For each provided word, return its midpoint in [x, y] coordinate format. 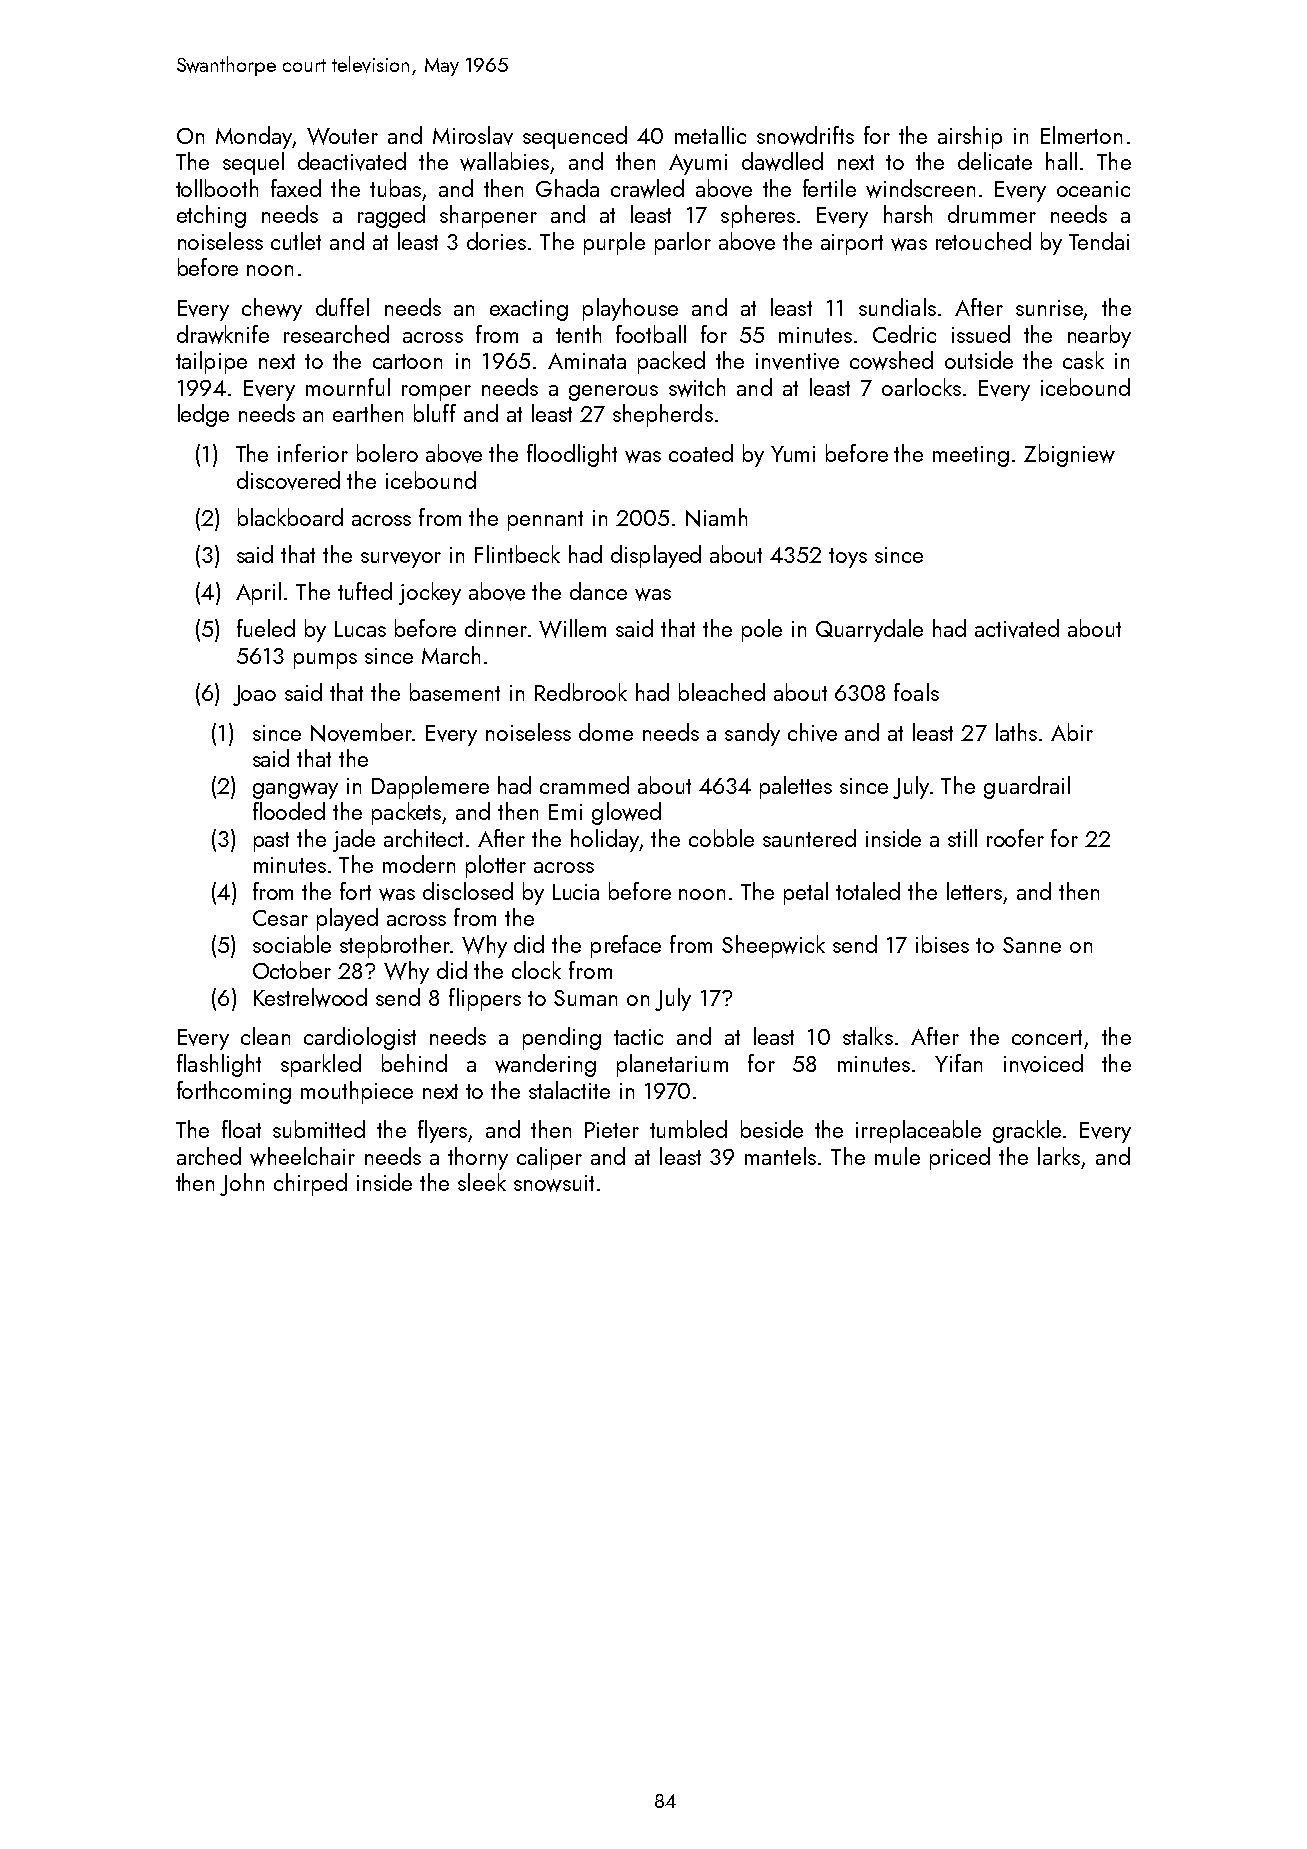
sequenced [575, 137]
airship [970, 137]
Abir [1072, 732]
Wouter [342, 136]
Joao [254, 695]
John [242, 1184]
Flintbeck [517, 554]
